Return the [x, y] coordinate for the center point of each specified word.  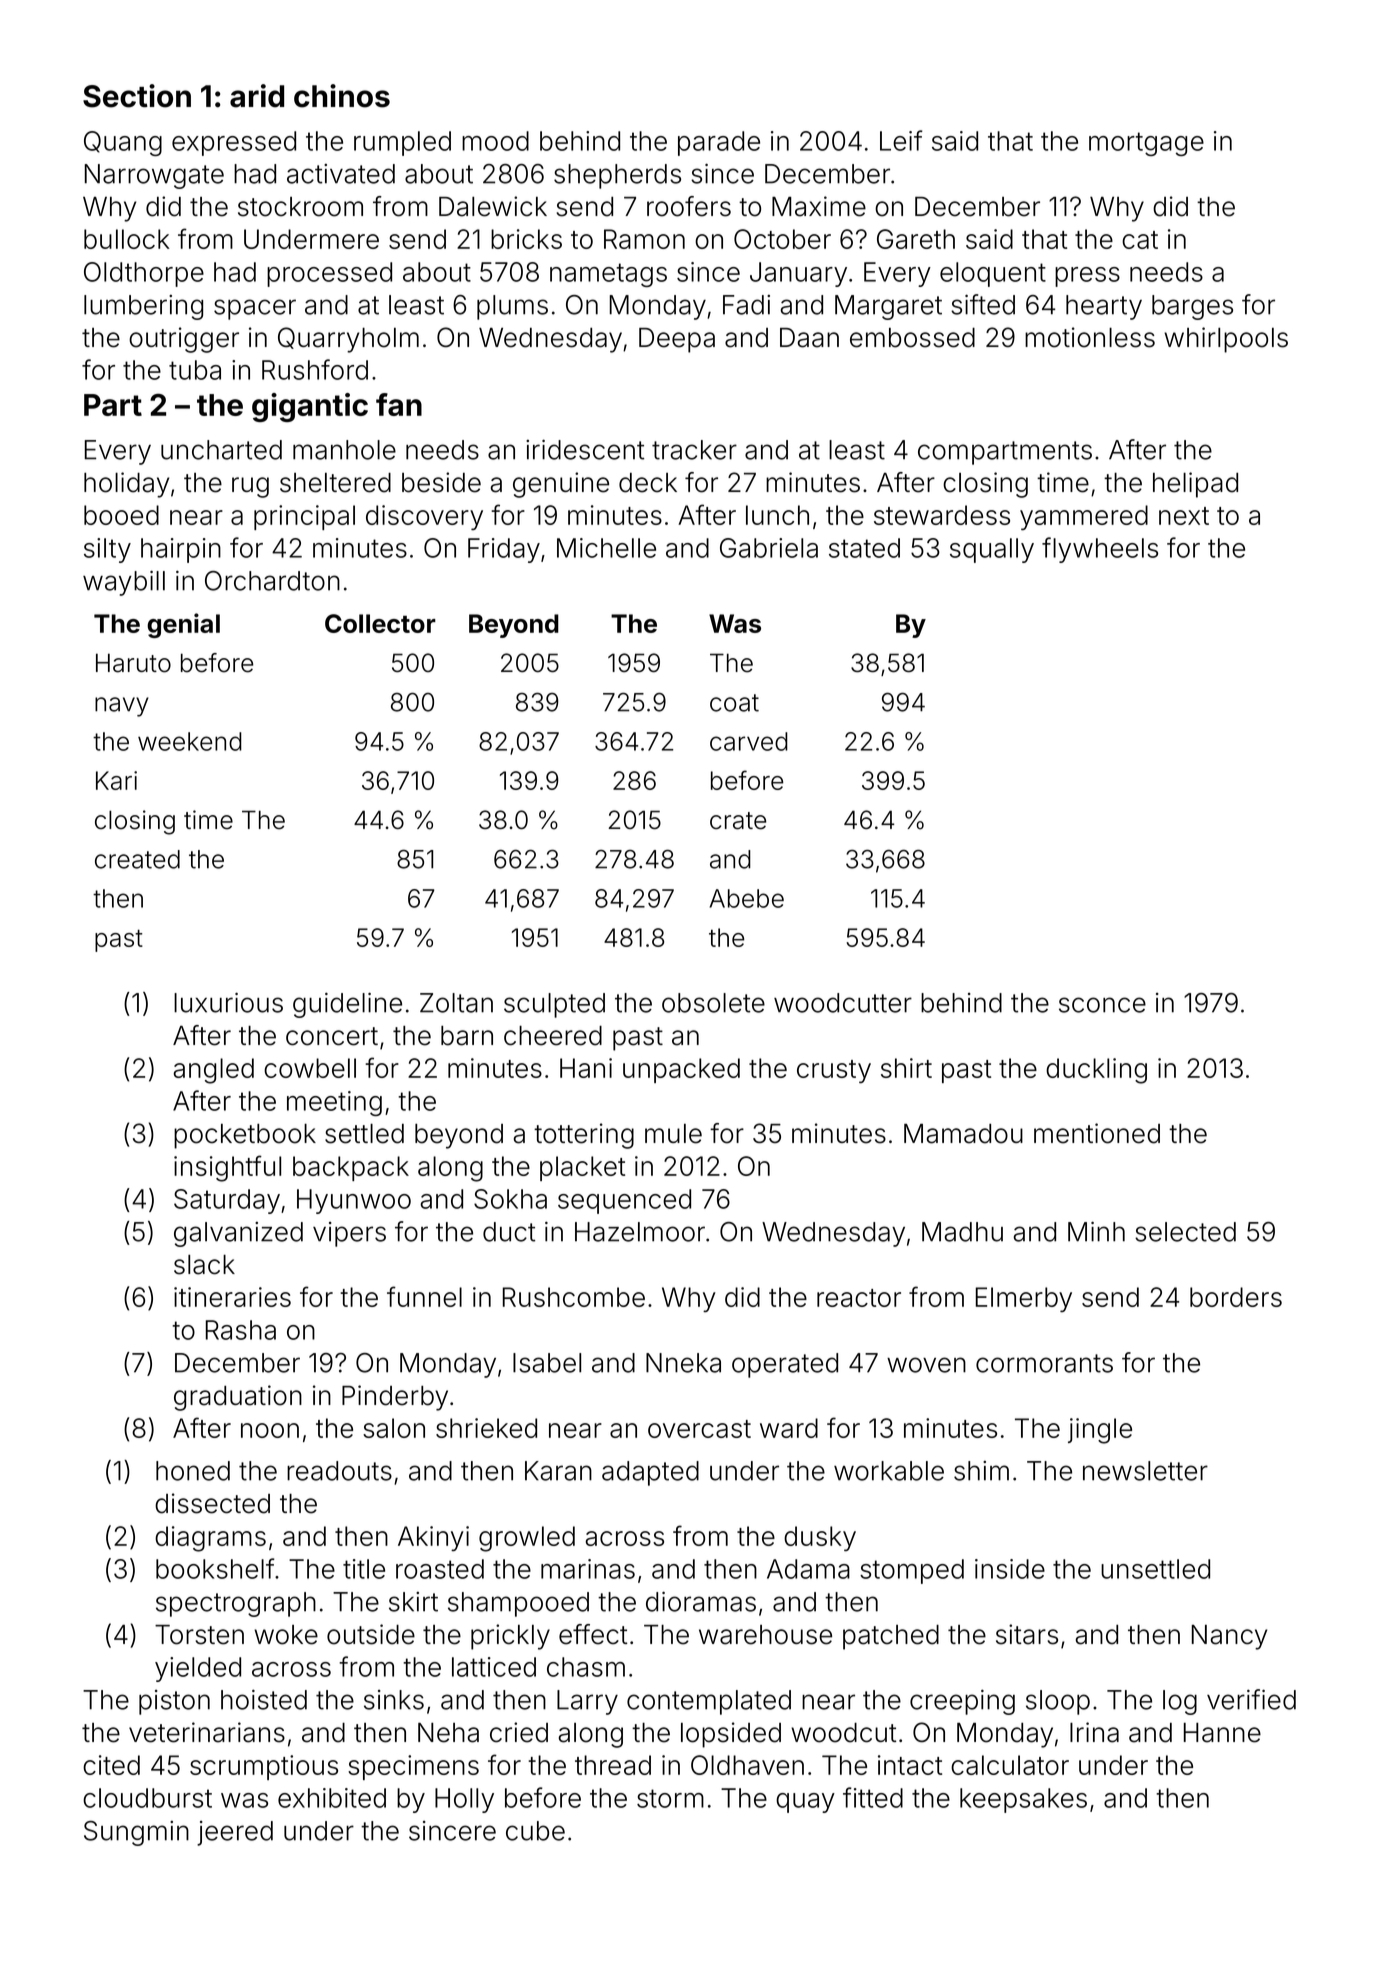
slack [204, 1265]
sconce [1102, 1005]
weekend [190, 741]
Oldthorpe [144, 274]
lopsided [731, 1735]
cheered [553, 1036]
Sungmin [136, 1833]
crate [738, 821]
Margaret [888, 307]
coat [734, 703]
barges [1192, 307]
